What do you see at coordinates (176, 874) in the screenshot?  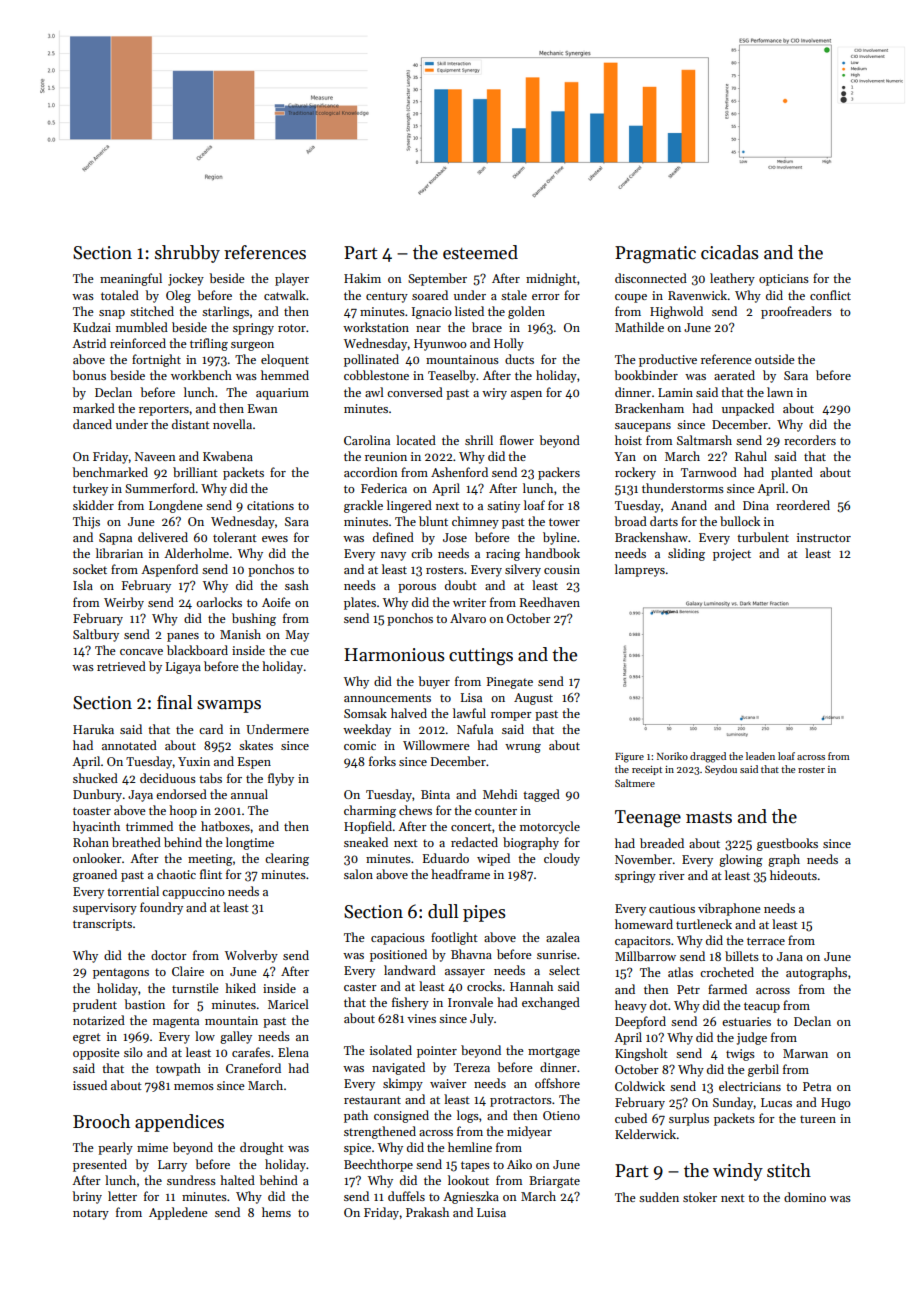 I see `chaotic` at bounding box center [176, 874].
